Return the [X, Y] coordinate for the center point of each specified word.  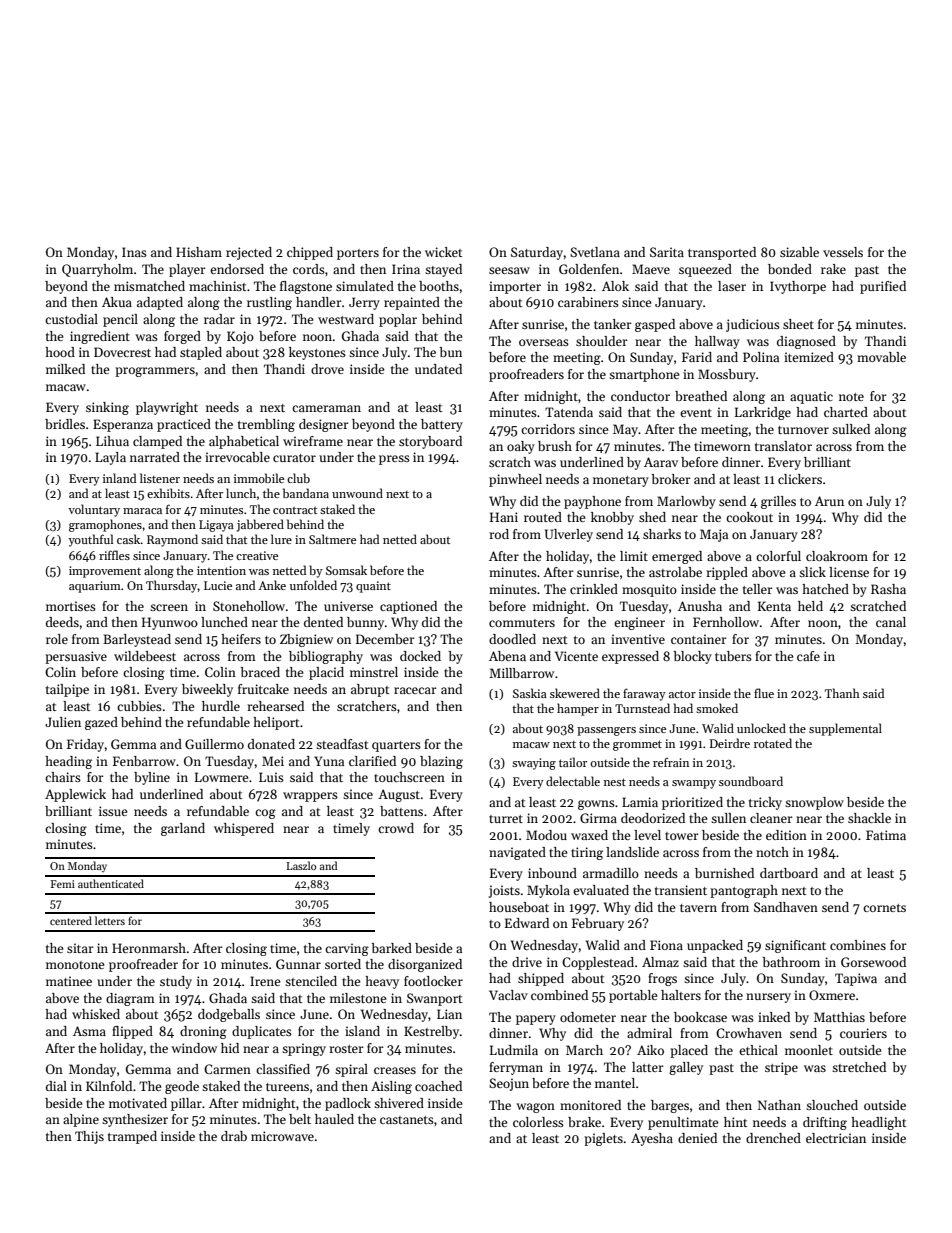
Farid [697, 357]
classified [283, 1069]
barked [391, 948]
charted [846, 412]
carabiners [588, 302]
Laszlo [301, 865]
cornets [884, 908]
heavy [382, 982]
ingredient [100, 337]
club [298, 478]
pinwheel [515, 480]
